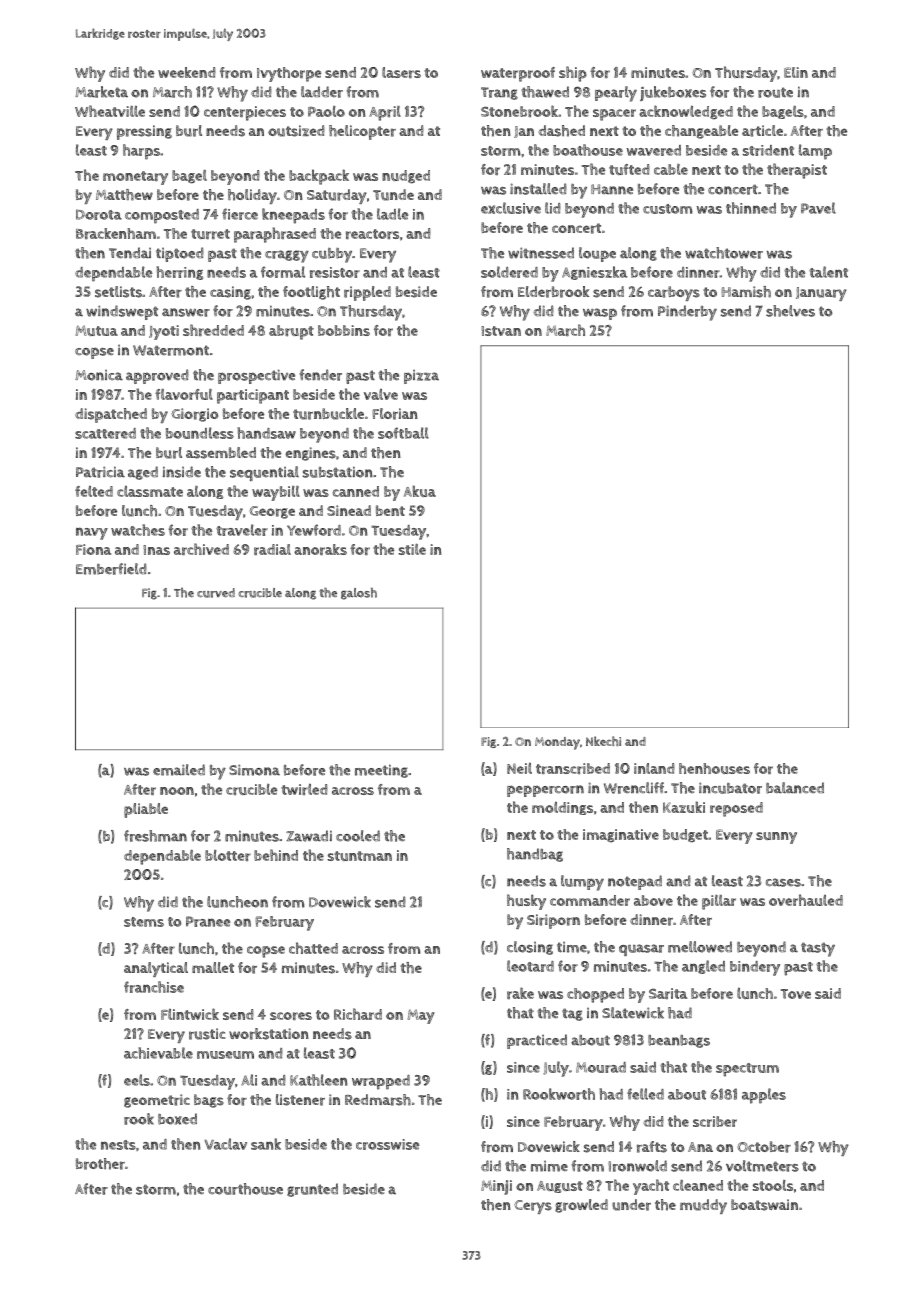 This page has height=1308, width=924. I want to click on notepad, so click(635, 882).
